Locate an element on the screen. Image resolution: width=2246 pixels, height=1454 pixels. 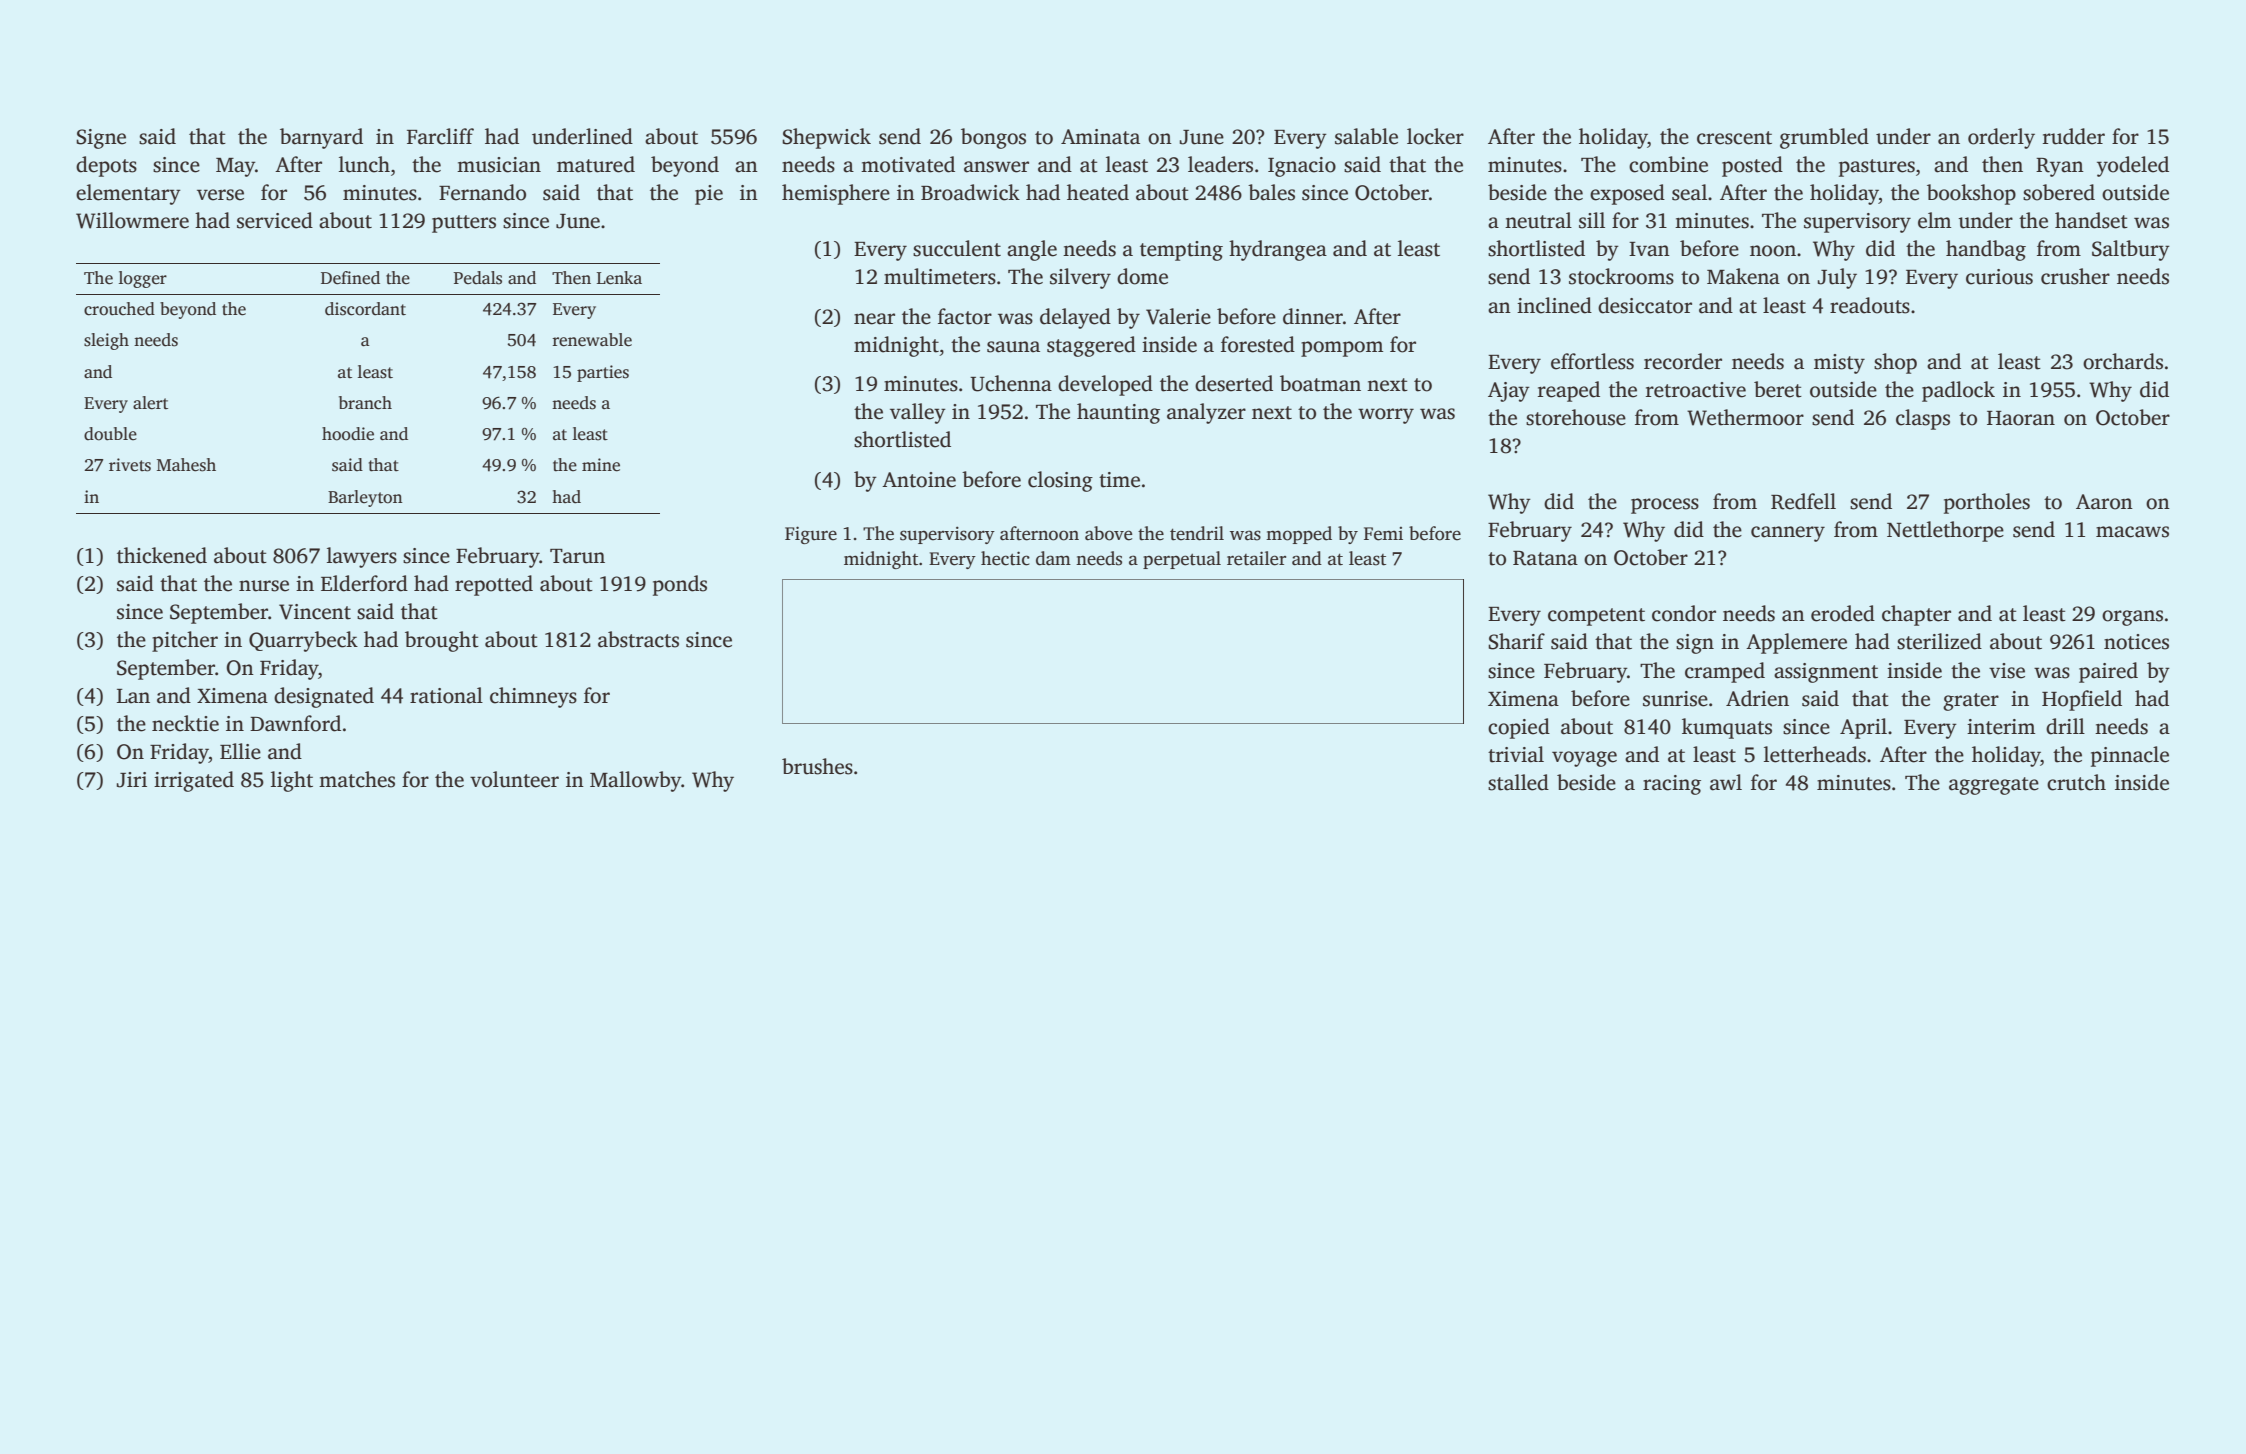
Pedals is located at coordinates (478, 278).
